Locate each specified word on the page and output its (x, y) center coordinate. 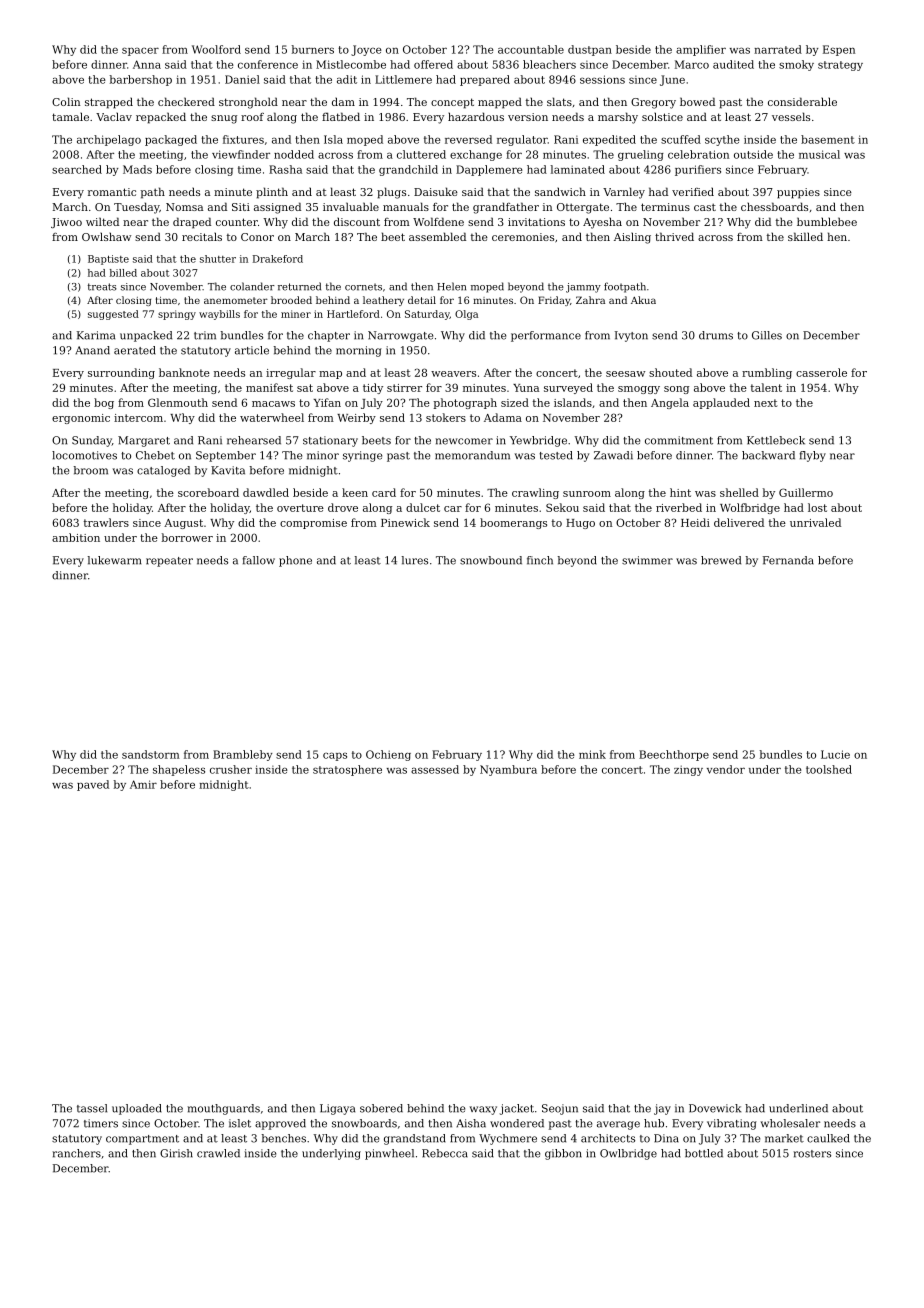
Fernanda (788, 560)
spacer (140, 51)
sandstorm (151, 754)
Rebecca (445, 1153)
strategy (840, 66)
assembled (437, 236)
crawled (218, 1153)
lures (415, 560)
